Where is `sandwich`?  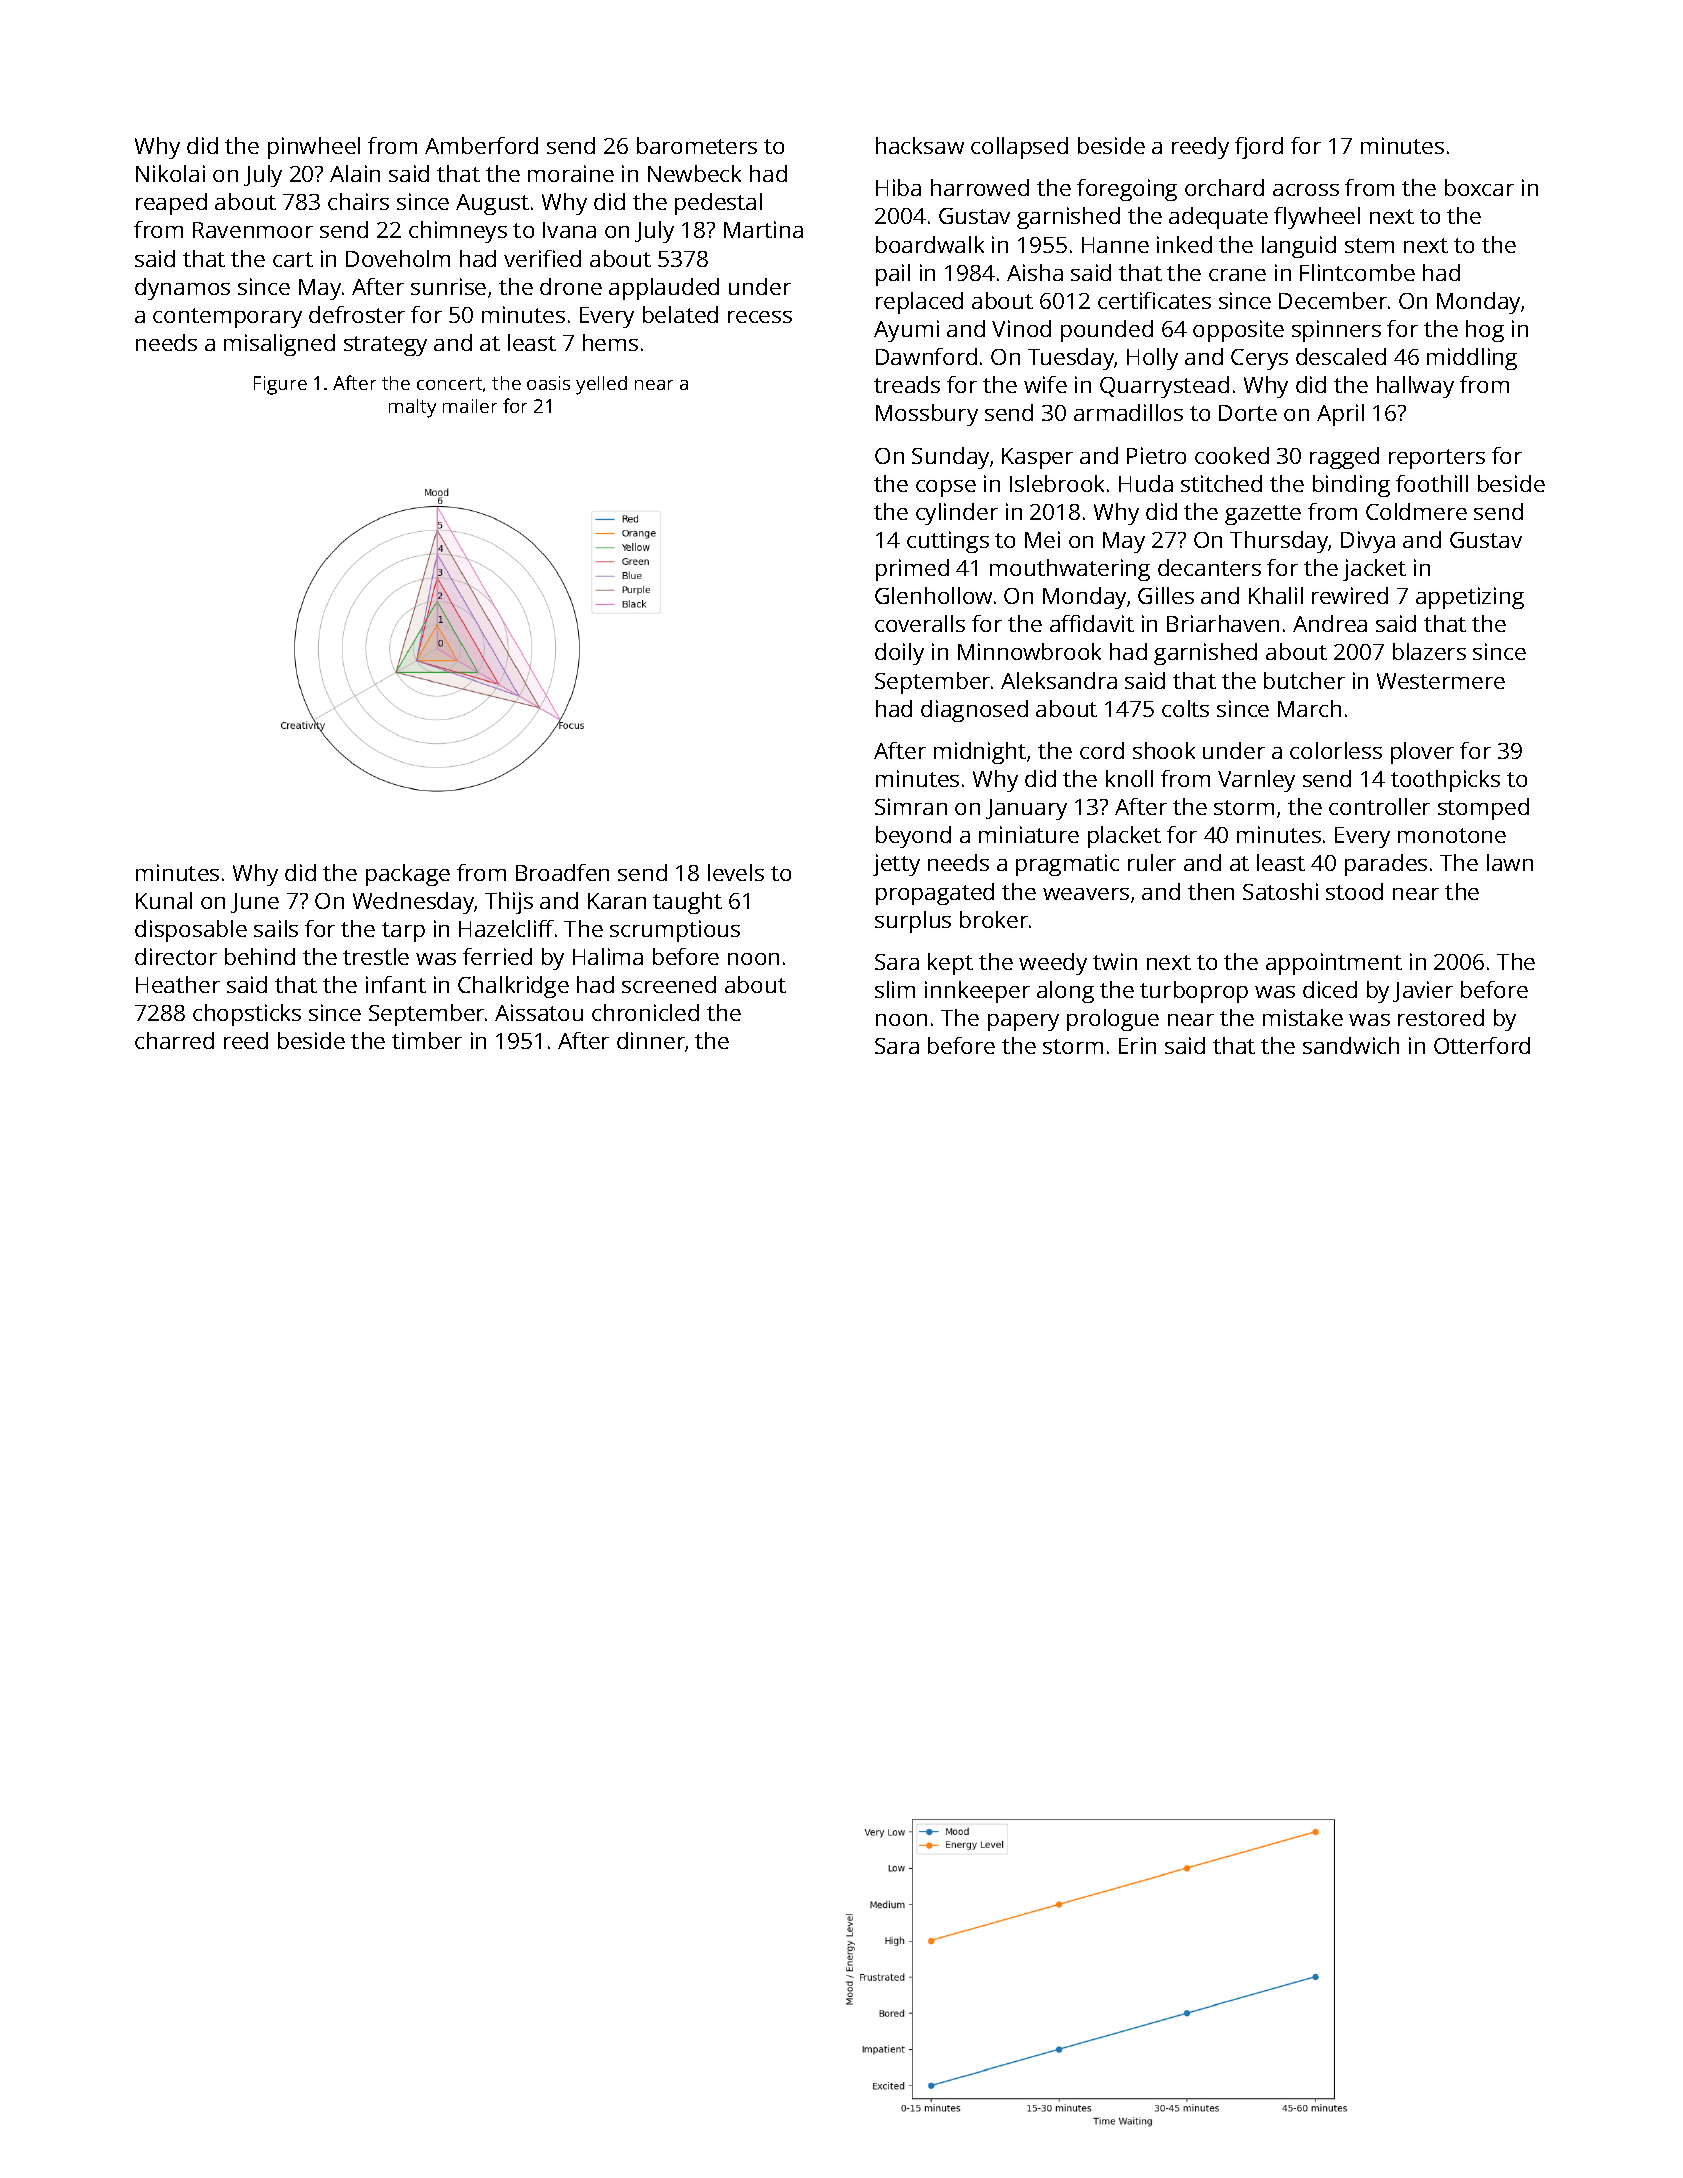
sandwich is located at coordinates (1351, 1045).
